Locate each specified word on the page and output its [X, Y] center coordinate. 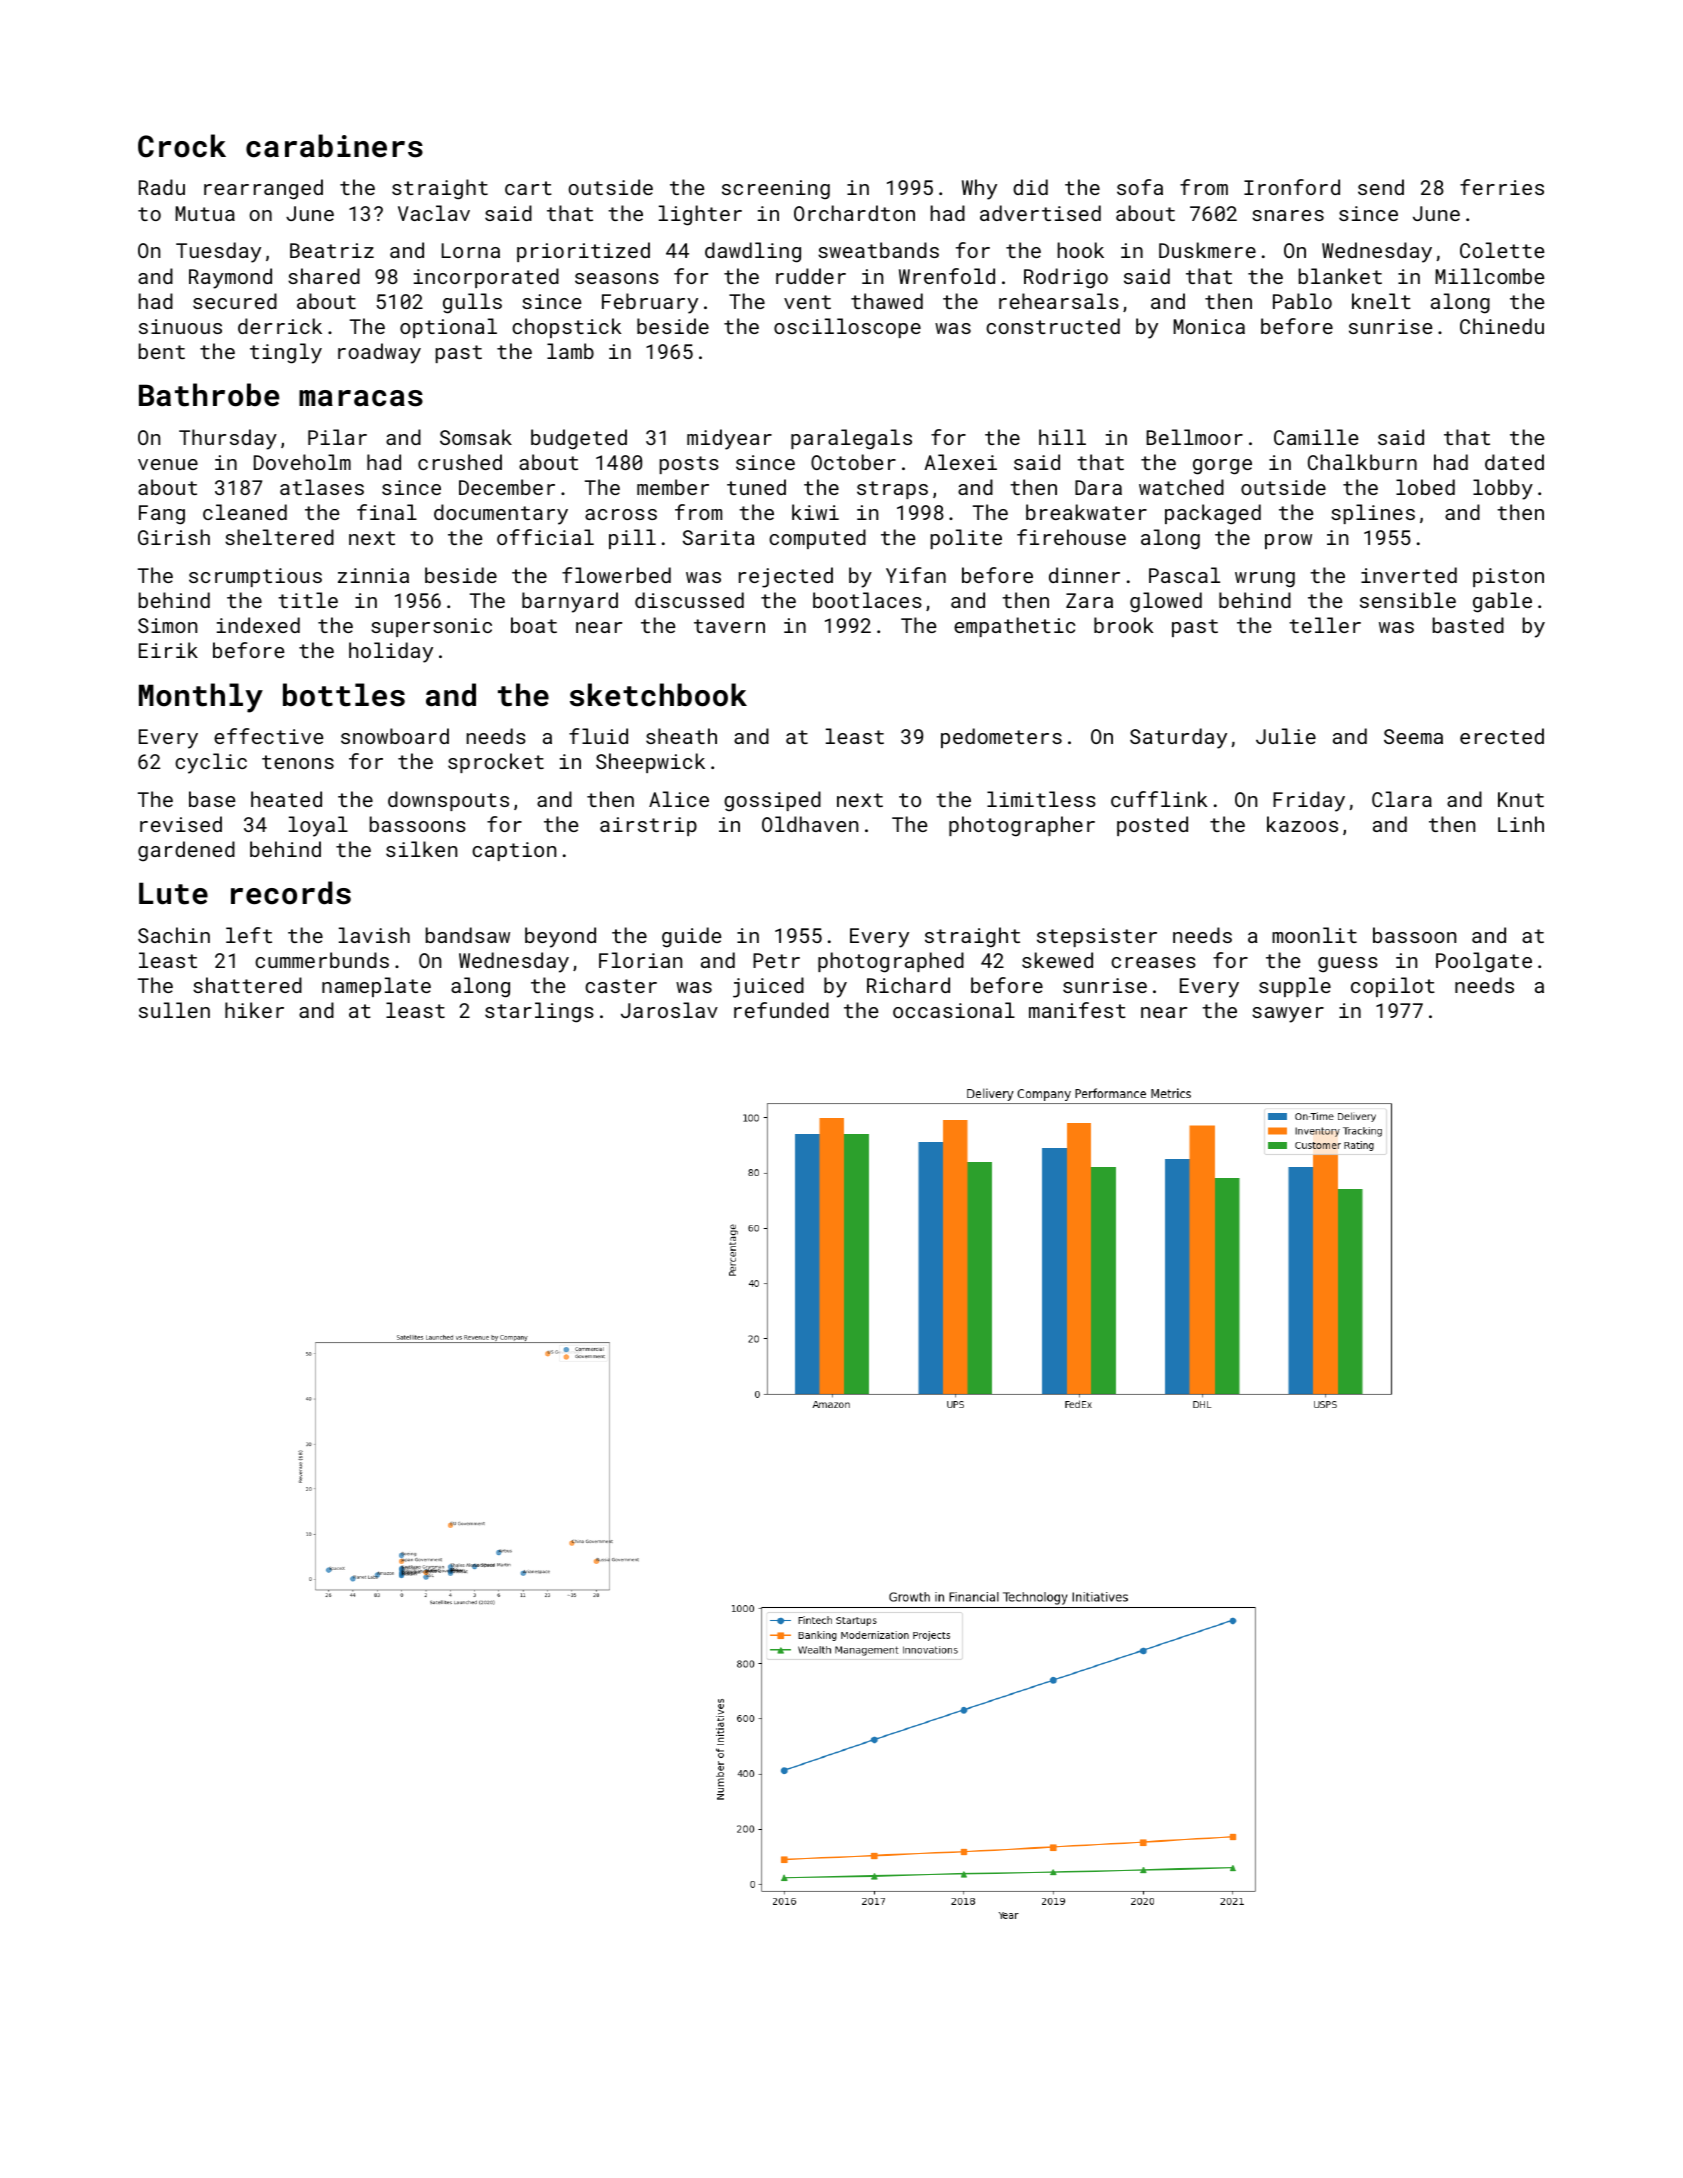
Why [979, 189]
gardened [186, 851]
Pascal [1184, 575]
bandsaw [468, 935]
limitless [1041, 799]
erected [1502, 736]
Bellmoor [1194, 437]
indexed [258, 625]
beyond [560, 937]
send [1381, 187]
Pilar [337, 437]
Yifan [916, 575]
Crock [182, 146]
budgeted [579, 439]
